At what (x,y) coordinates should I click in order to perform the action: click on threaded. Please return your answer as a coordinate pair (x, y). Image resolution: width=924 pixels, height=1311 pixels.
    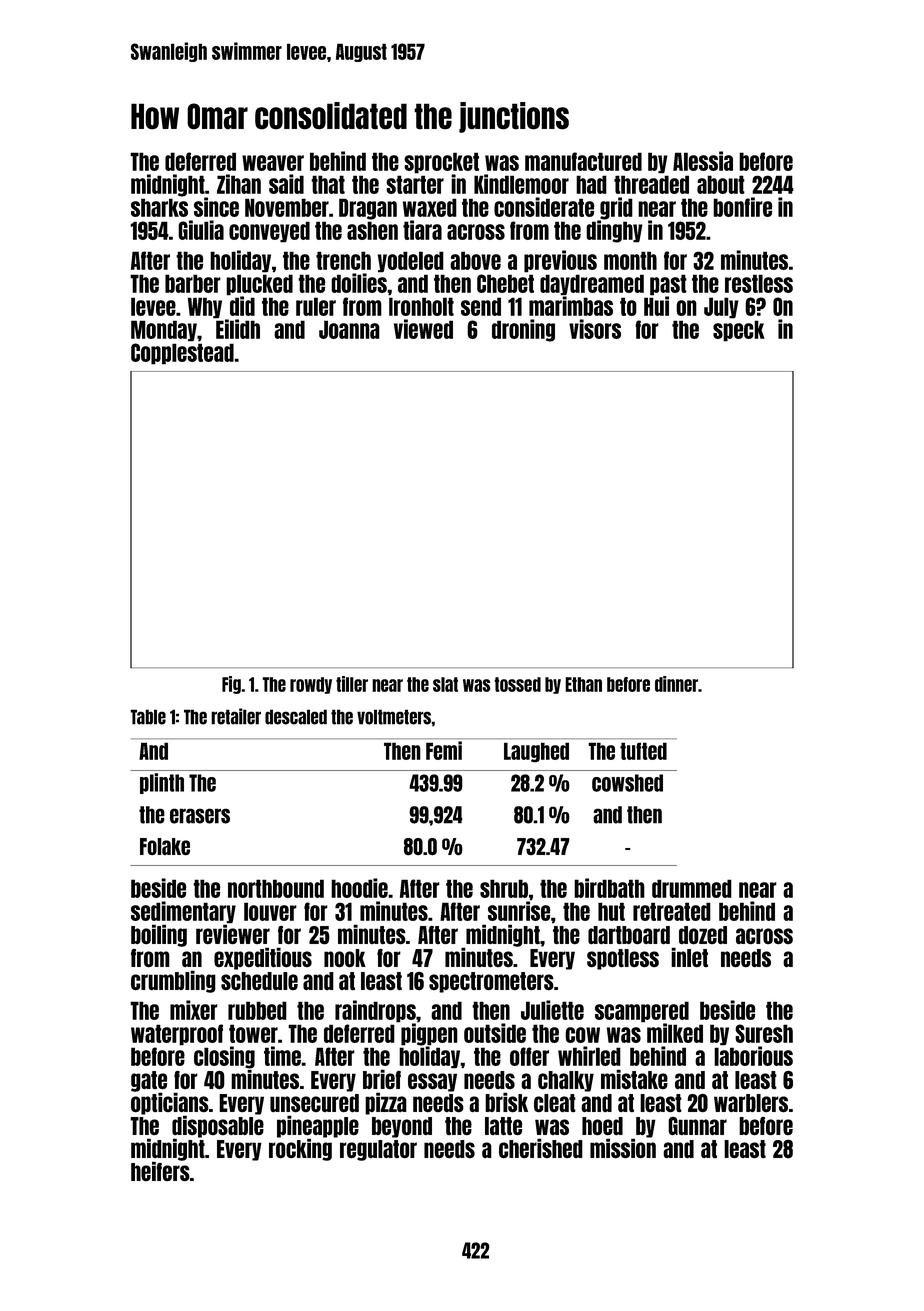
    Looking at the image, I should click on (651, 184).
